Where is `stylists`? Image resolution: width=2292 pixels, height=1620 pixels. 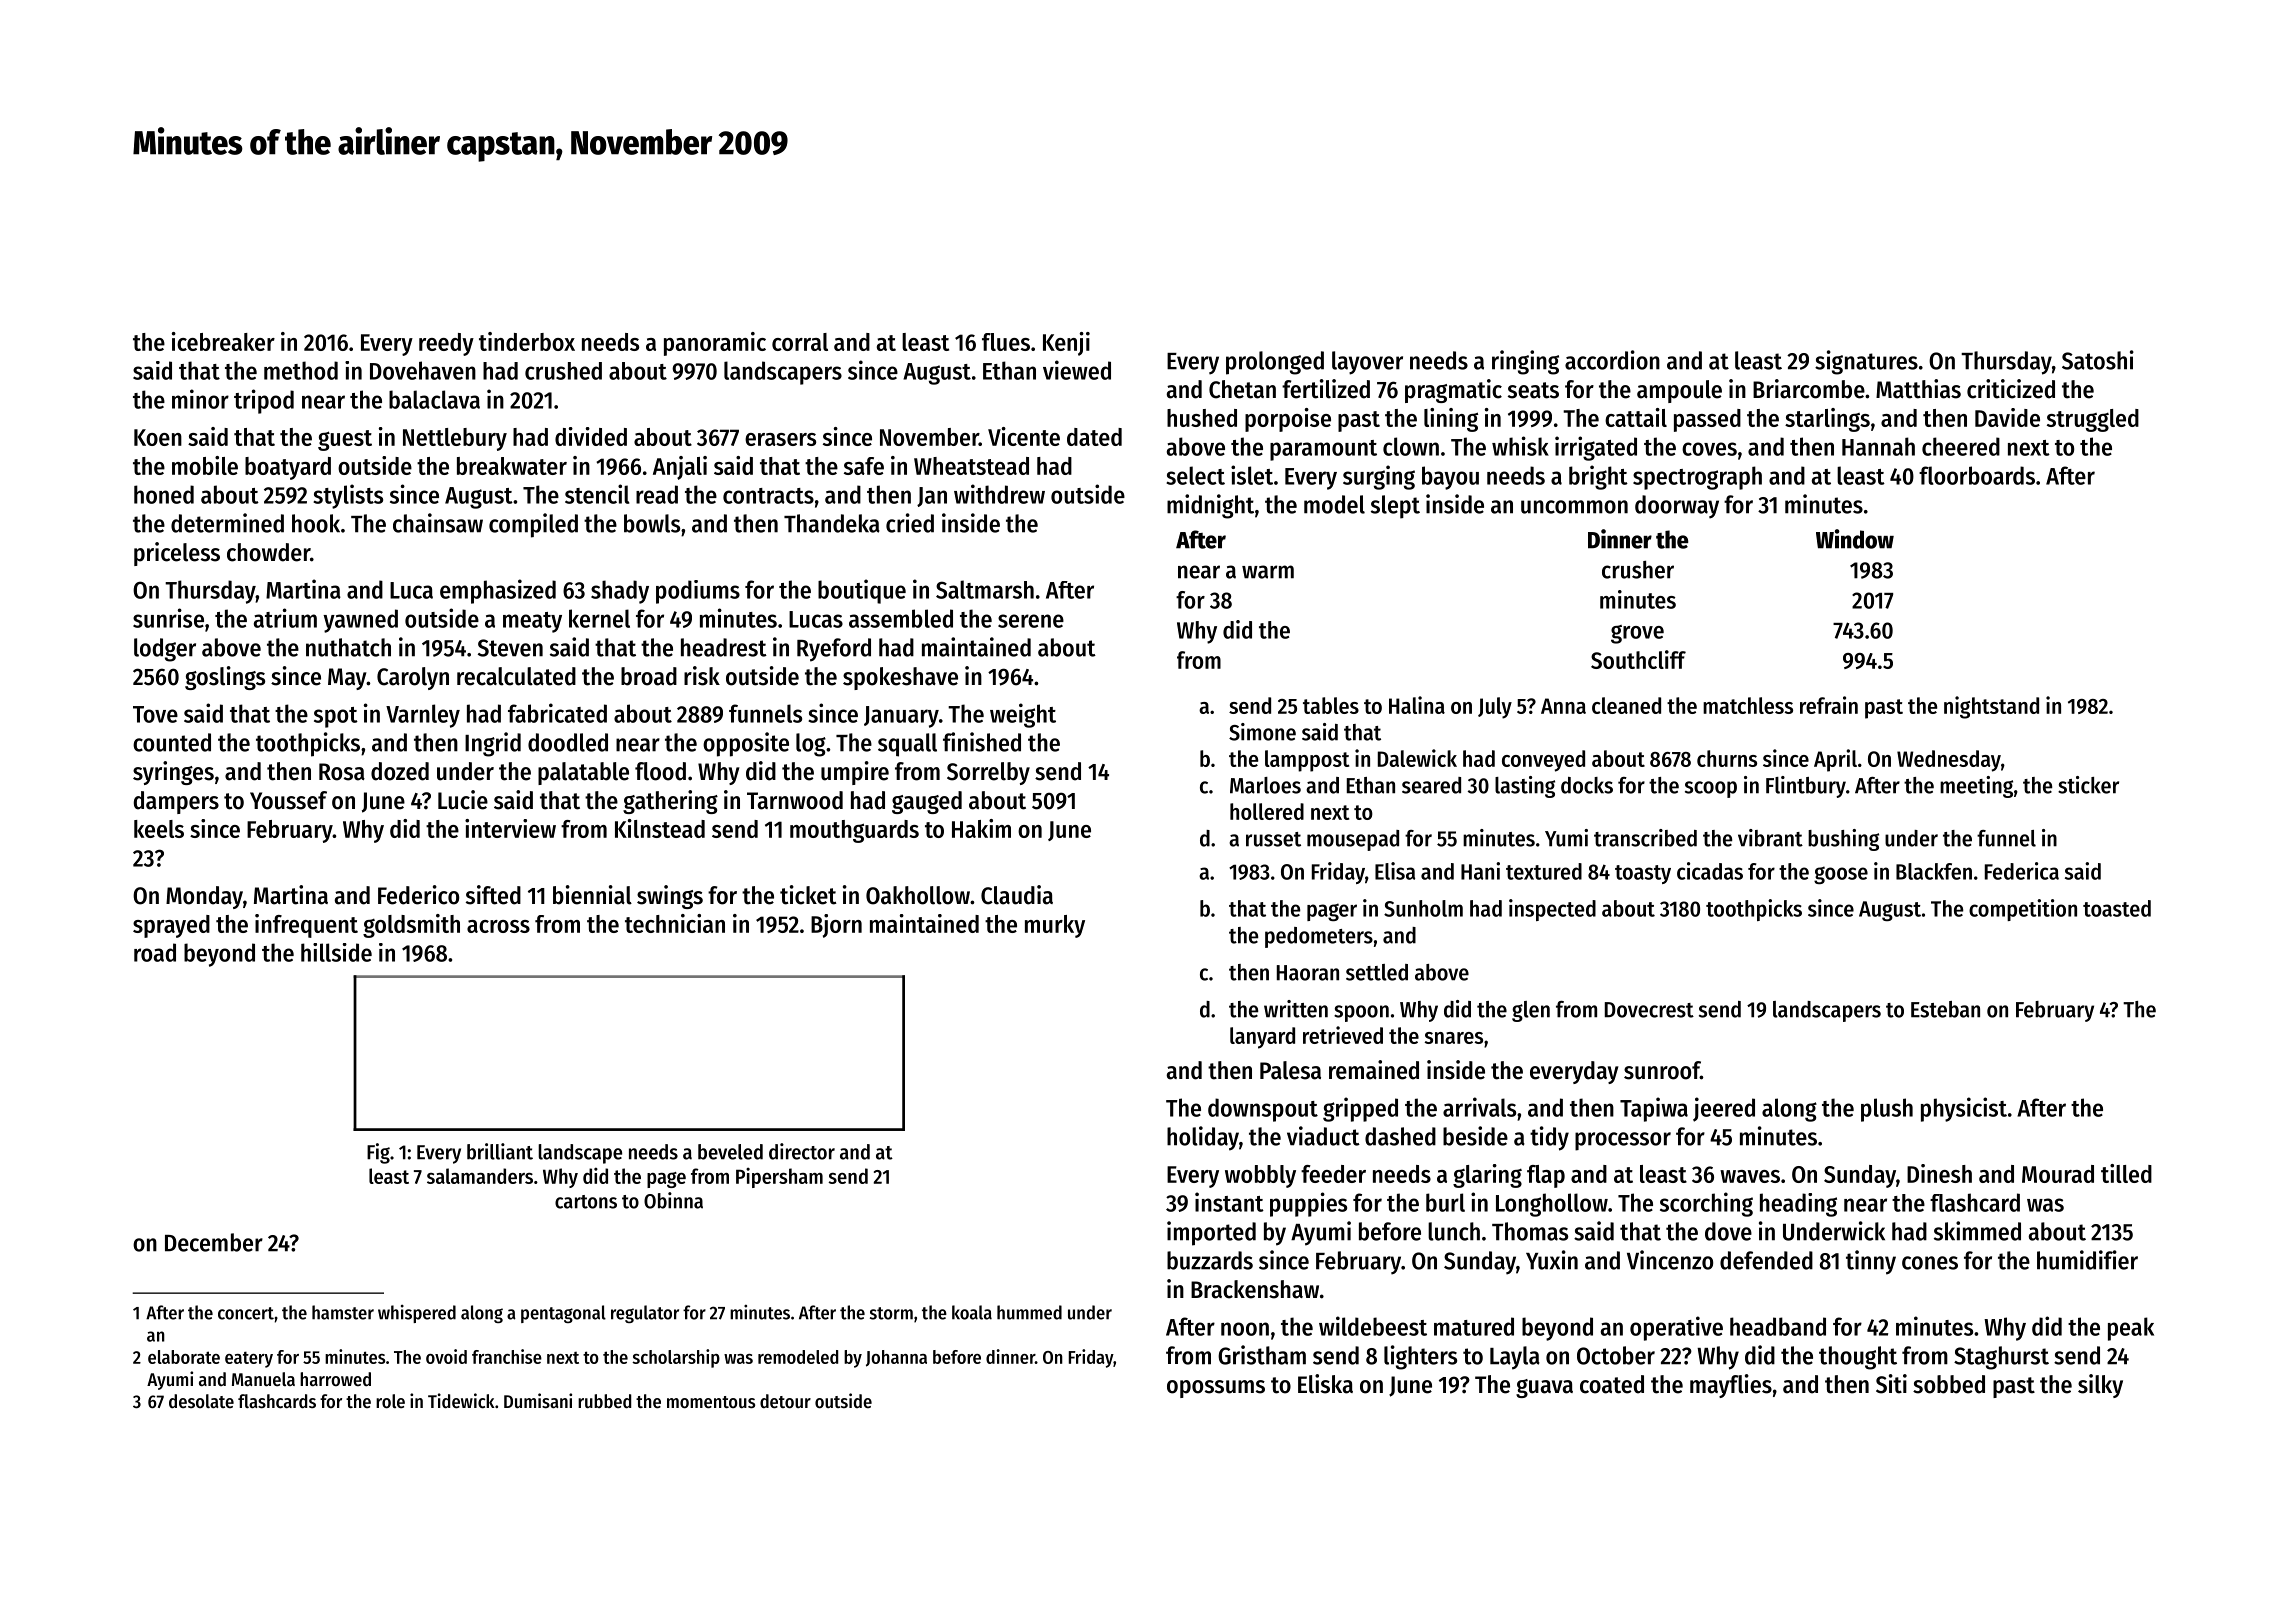
stylists is located at coordinates (348, 496).
